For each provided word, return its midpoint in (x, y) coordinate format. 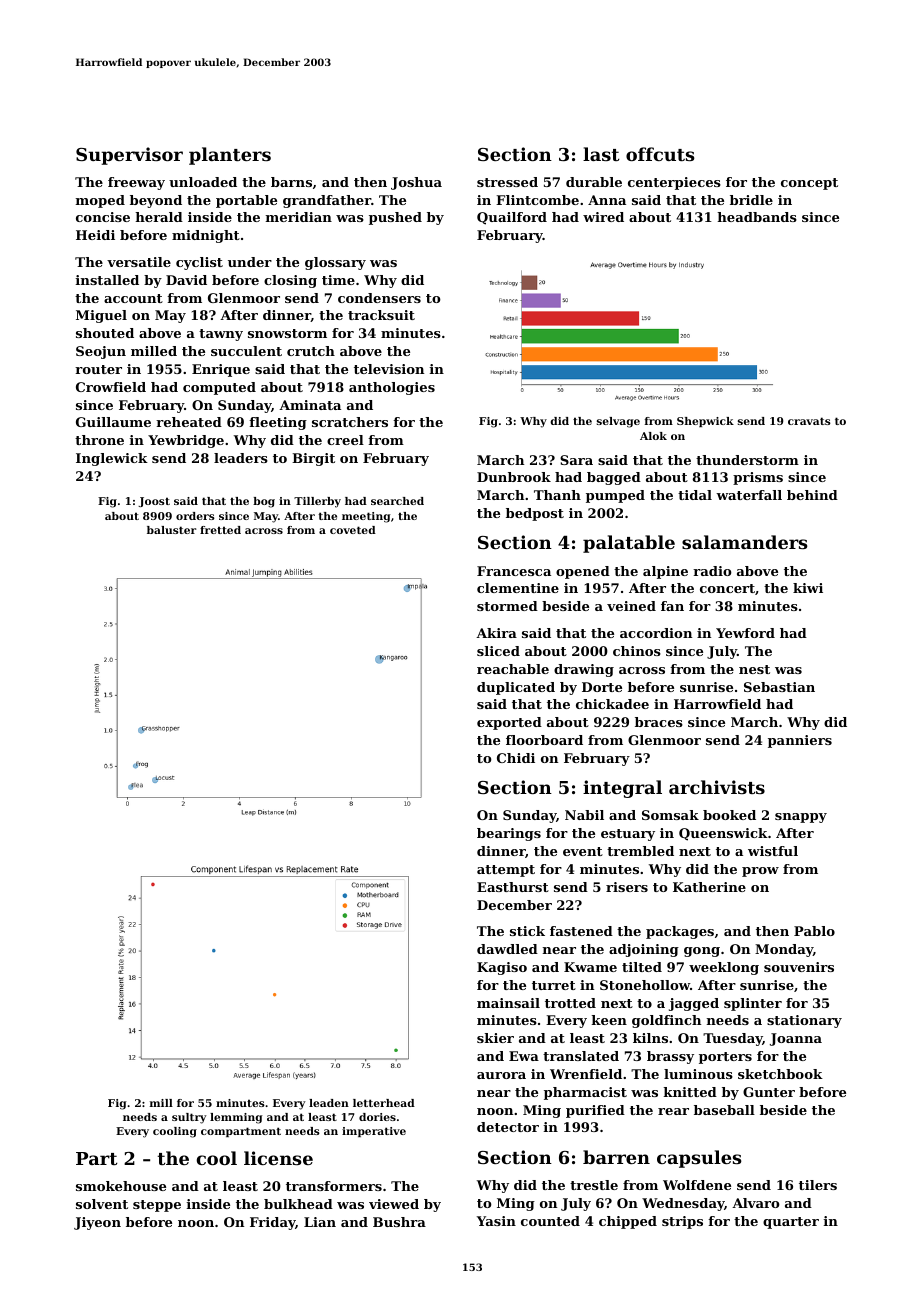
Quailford (512, 218)
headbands (757, 217)
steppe (157, 1206)
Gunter (769, 1092)
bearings (509, 834)
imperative (374, 1132)
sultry (189, 1118)
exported (509, 723)
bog (264, 502)
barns (291, 182)
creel (345, 440)
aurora (501, 1075)
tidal (695, 495)
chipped (628, 1222)
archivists (717, 787)
